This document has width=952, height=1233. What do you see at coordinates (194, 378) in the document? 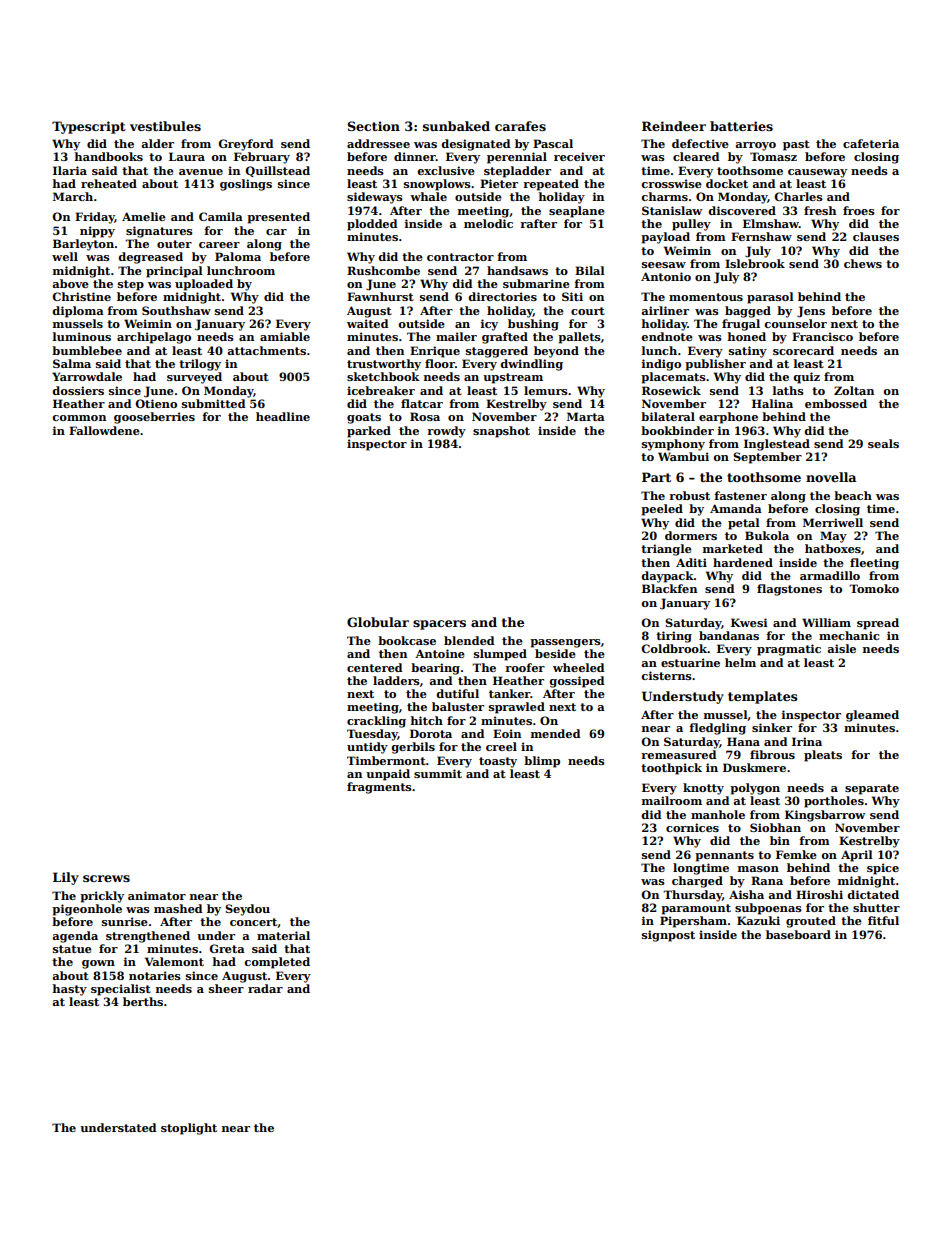
I see `surveyed` at bounding box center [194, 378].
